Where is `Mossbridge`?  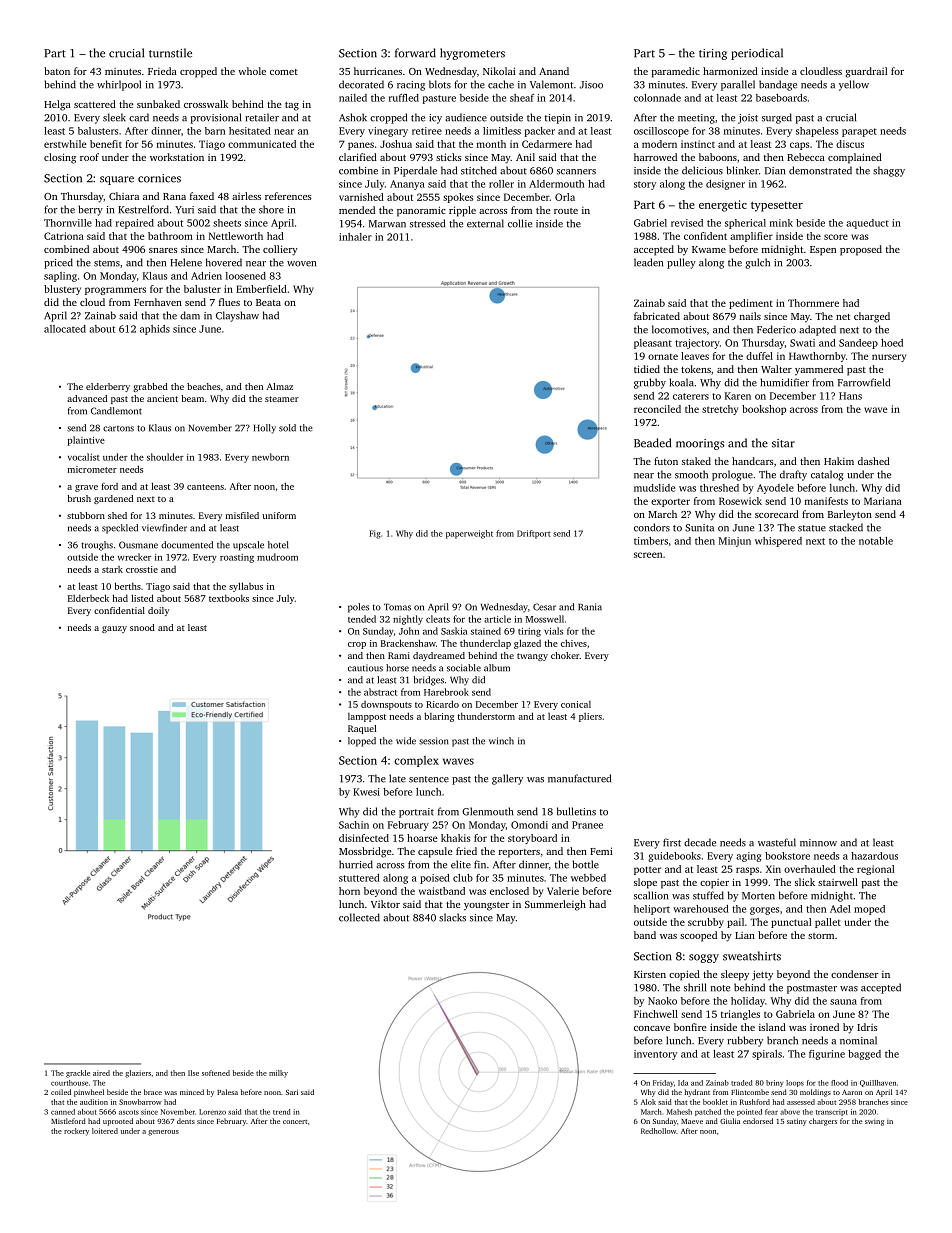
Mossbridge is located at coordinates (365, 852).
